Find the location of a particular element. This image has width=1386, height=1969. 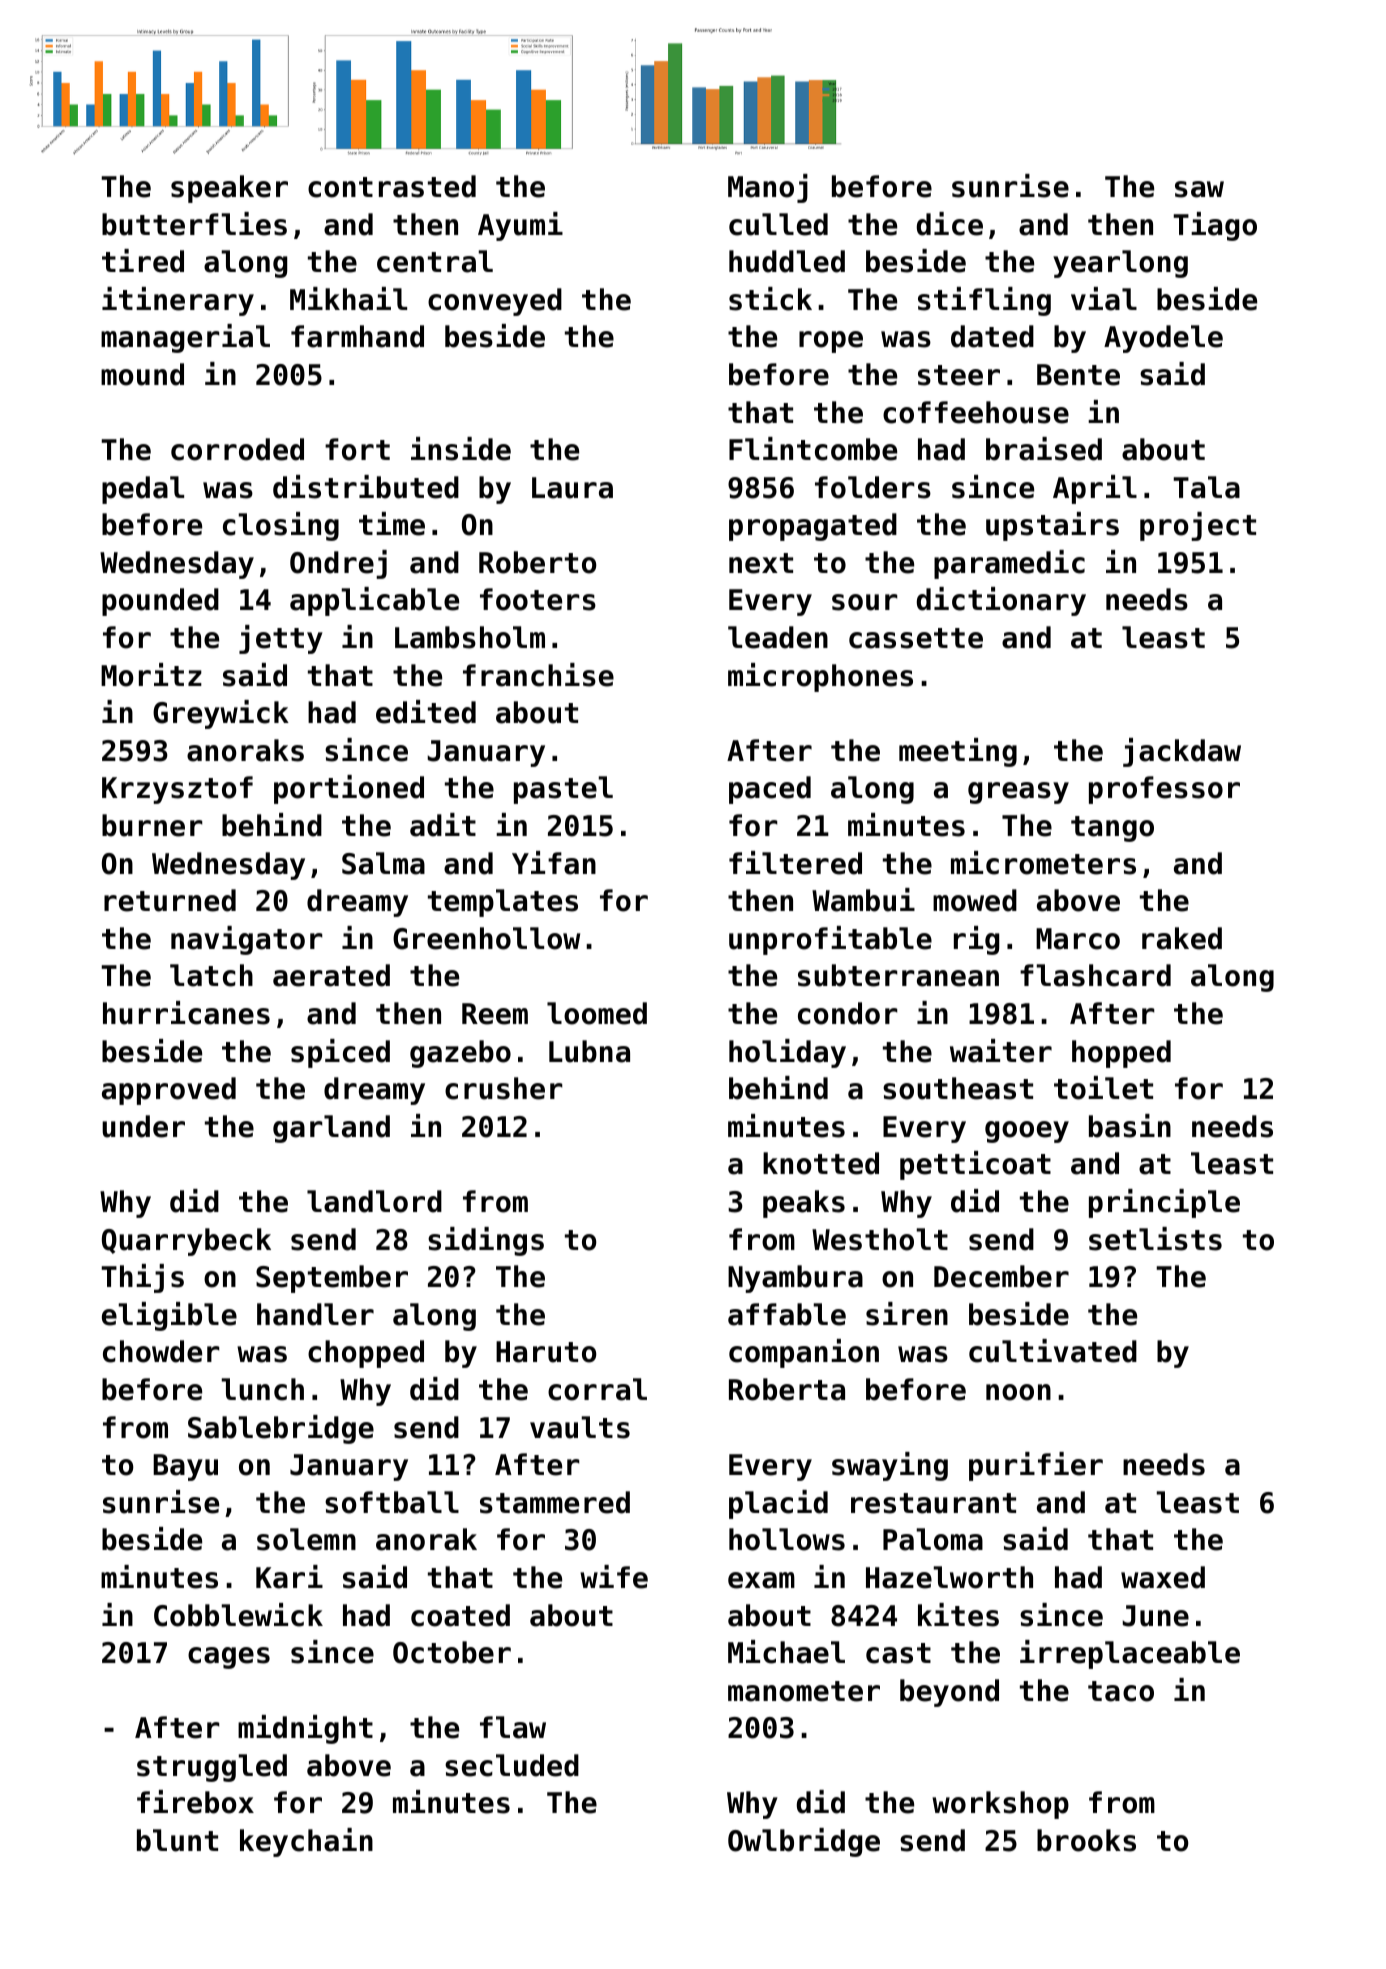

wife is located at coordinates (614, 1577).
